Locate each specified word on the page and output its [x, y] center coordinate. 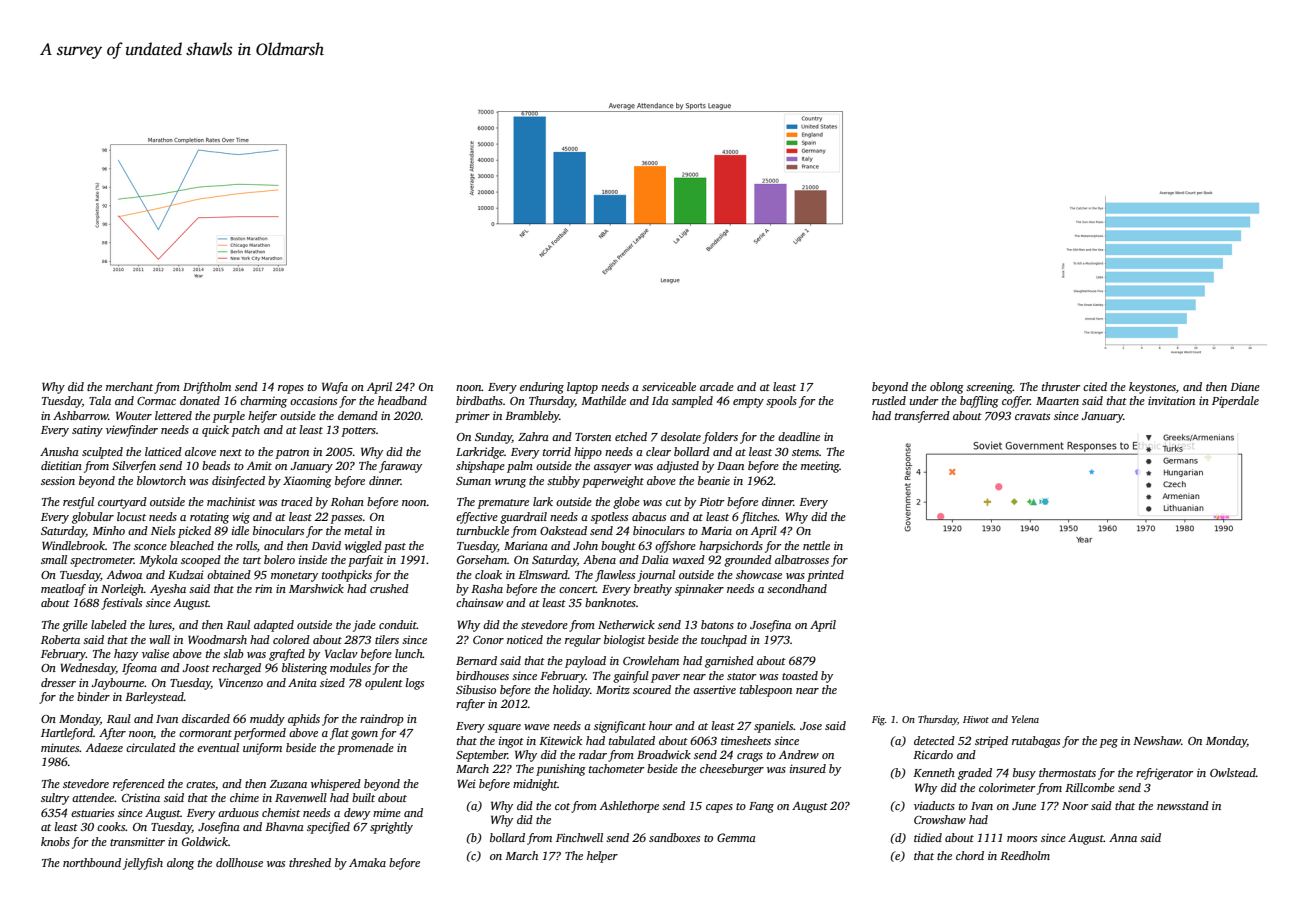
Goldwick [205, 841]
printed [825, 576]
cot [562, 806]
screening [989, 388]
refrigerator [1164, 774]
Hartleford [67, 734]
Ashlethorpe [629, 807]
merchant [129, 386]
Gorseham [482, 559]
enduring [542, 388]
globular [93, 518]
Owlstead [1233, 772]
